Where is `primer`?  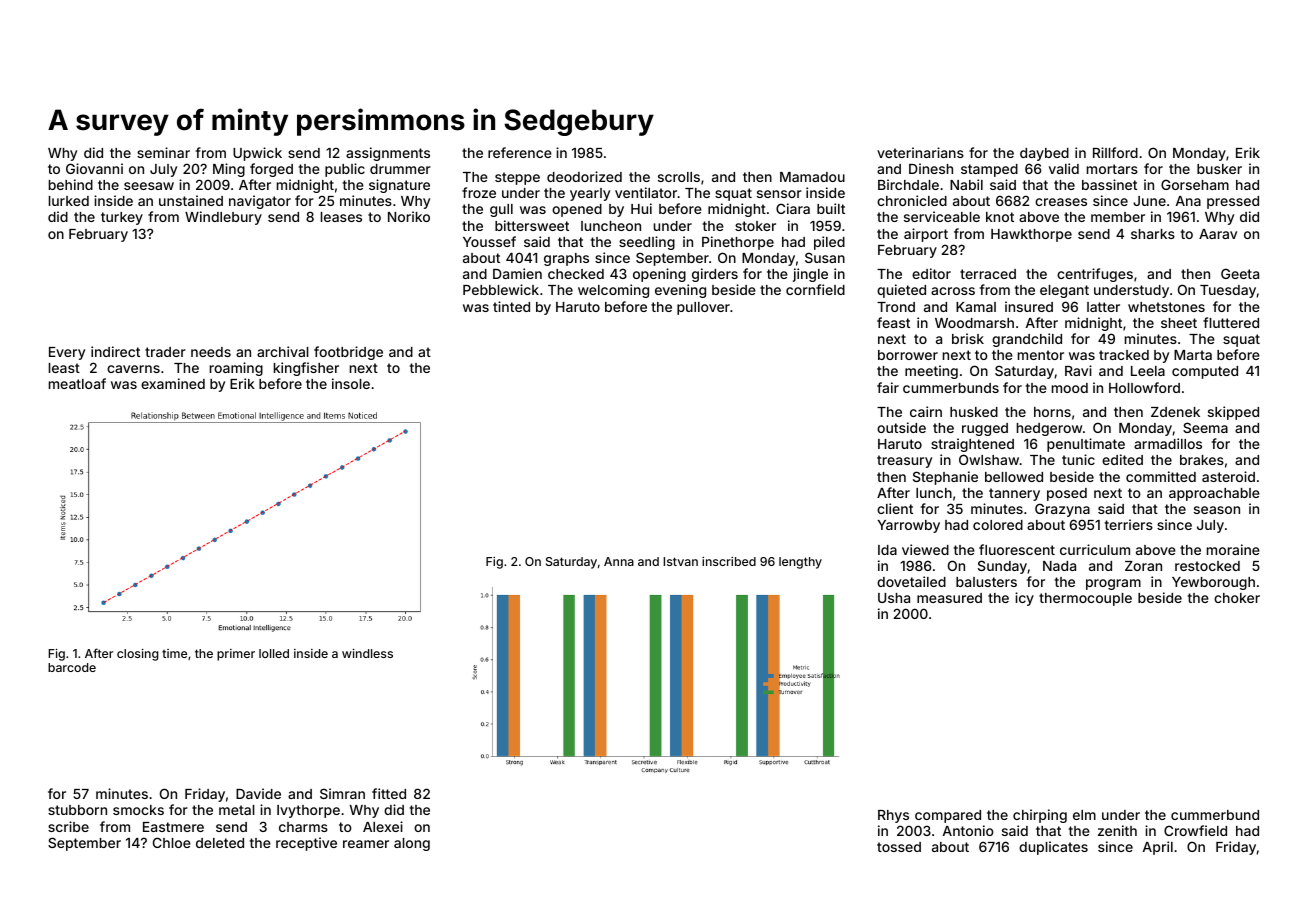 primer is located at coordinates (236, 655).
